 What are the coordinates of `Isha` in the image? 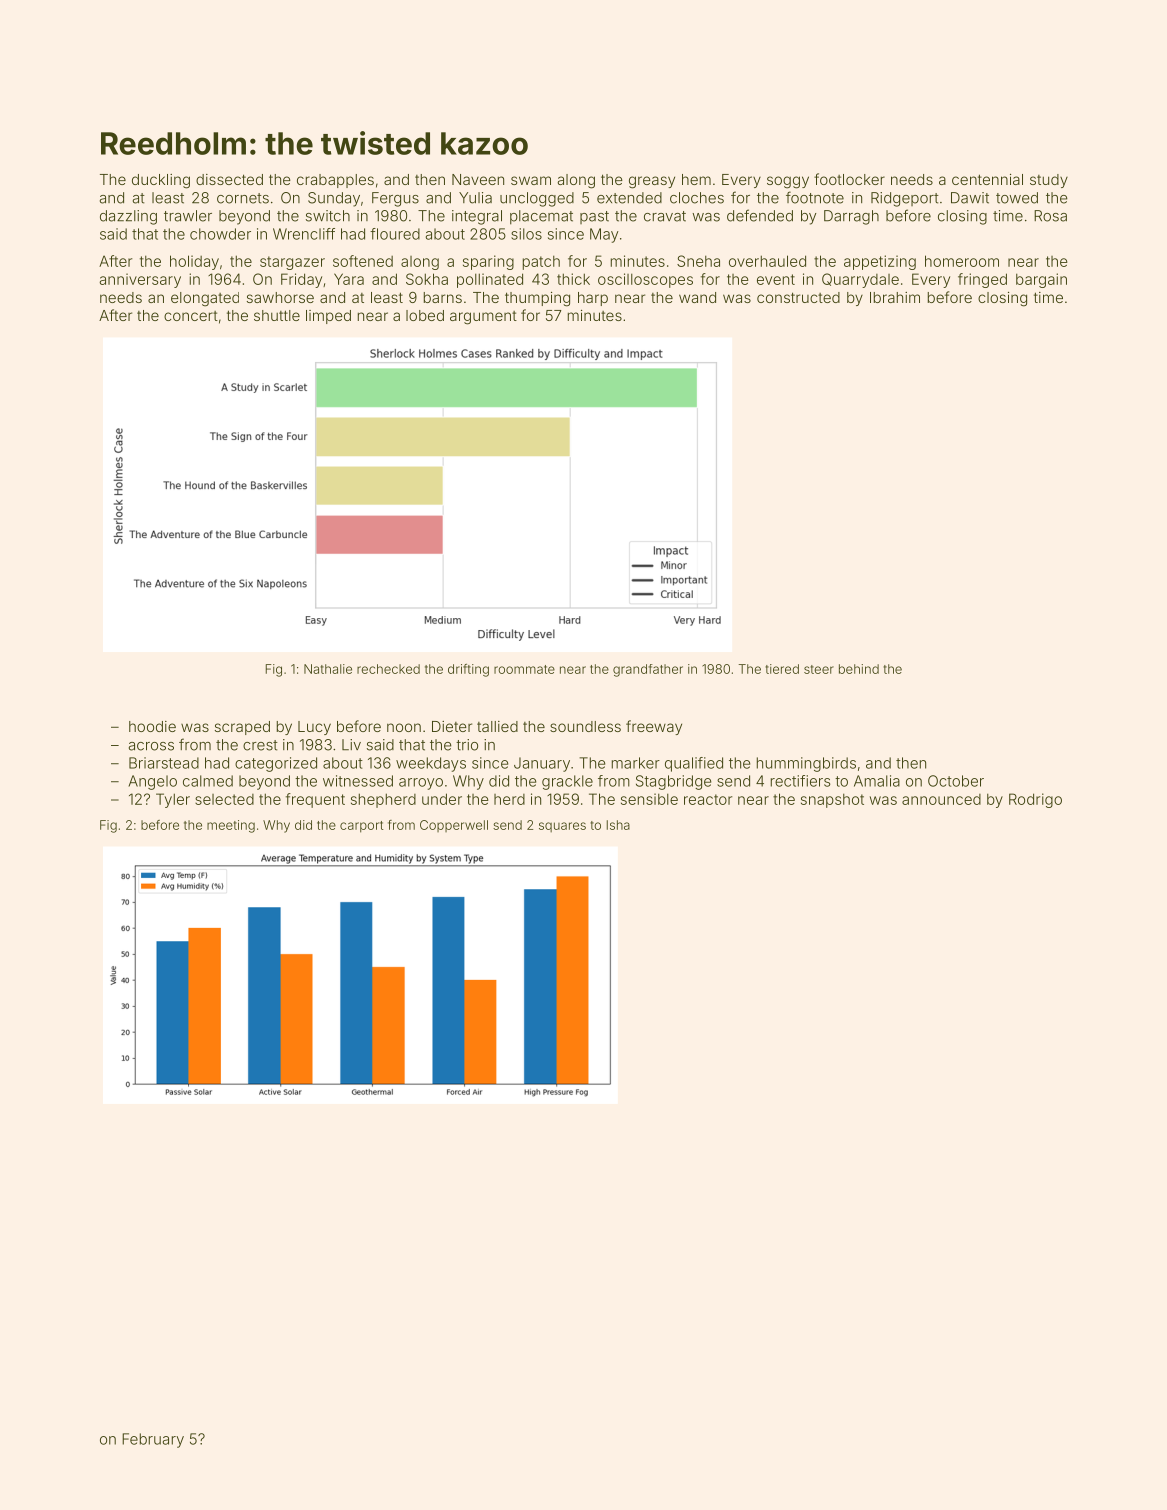 It's located at (618, 825).
